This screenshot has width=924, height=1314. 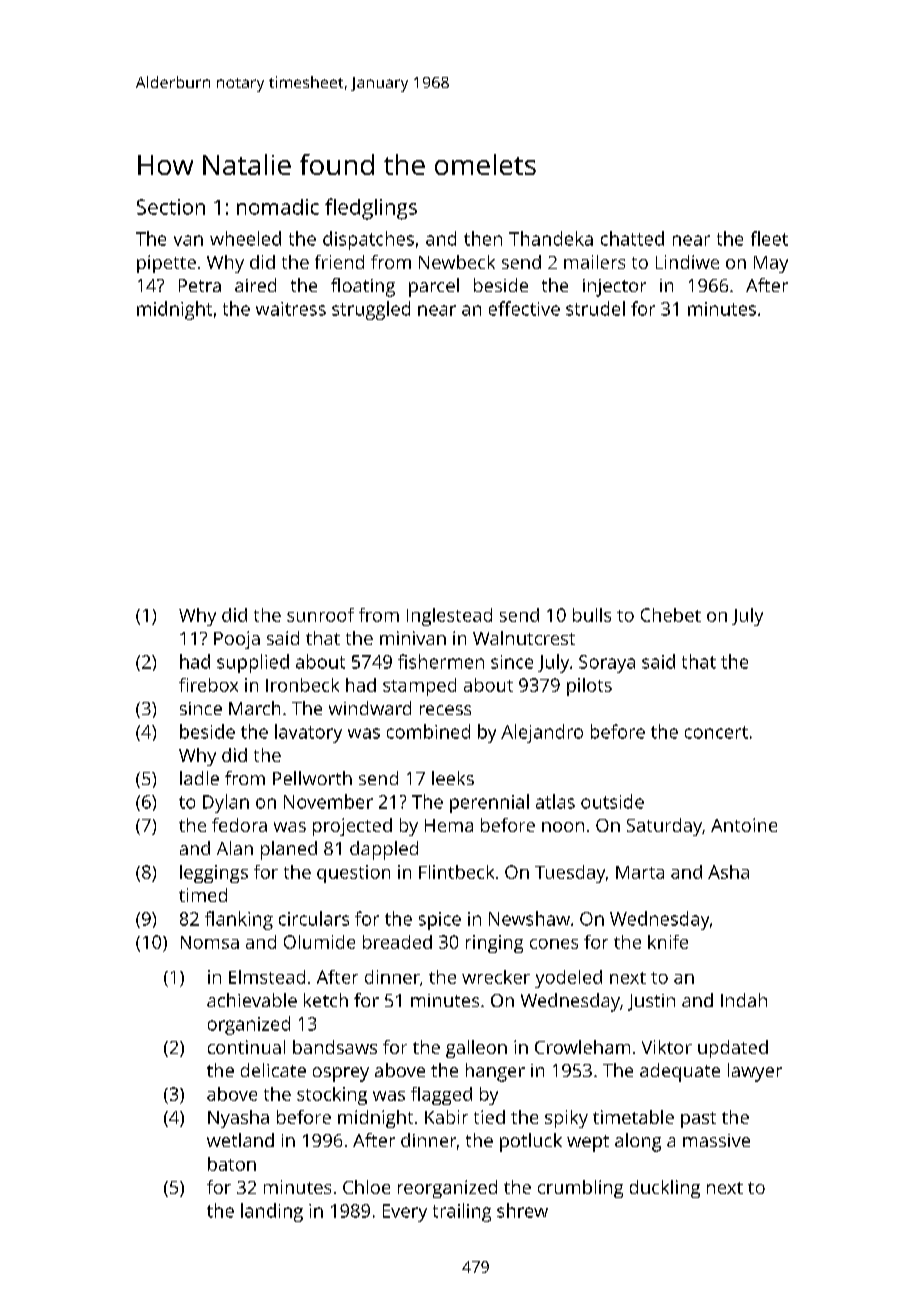 I want to click on Newbeck, so click(x=457, y=262).
